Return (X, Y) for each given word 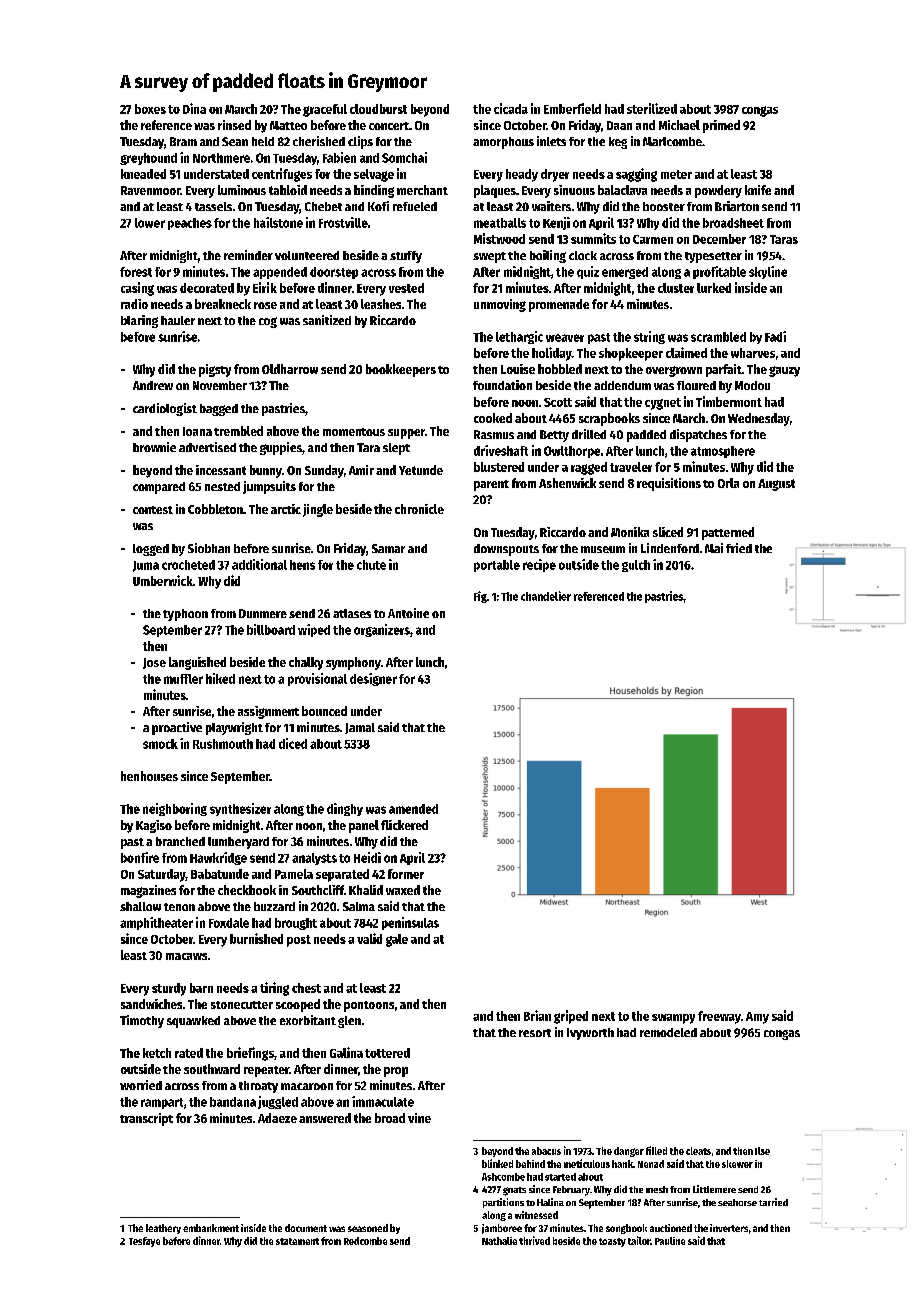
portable (497, 566)
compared (159, 488)
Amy (757, 1018)
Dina (194, 108)
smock (160, 744)
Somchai (404, 157)
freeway (719, 1017)
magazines (148, 891)
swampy (673, 1019)
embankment (211, 1228)
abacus (546, 1151)
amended (413, 809)
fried (739, 548)
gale (397, 940)
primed (721, 126)
